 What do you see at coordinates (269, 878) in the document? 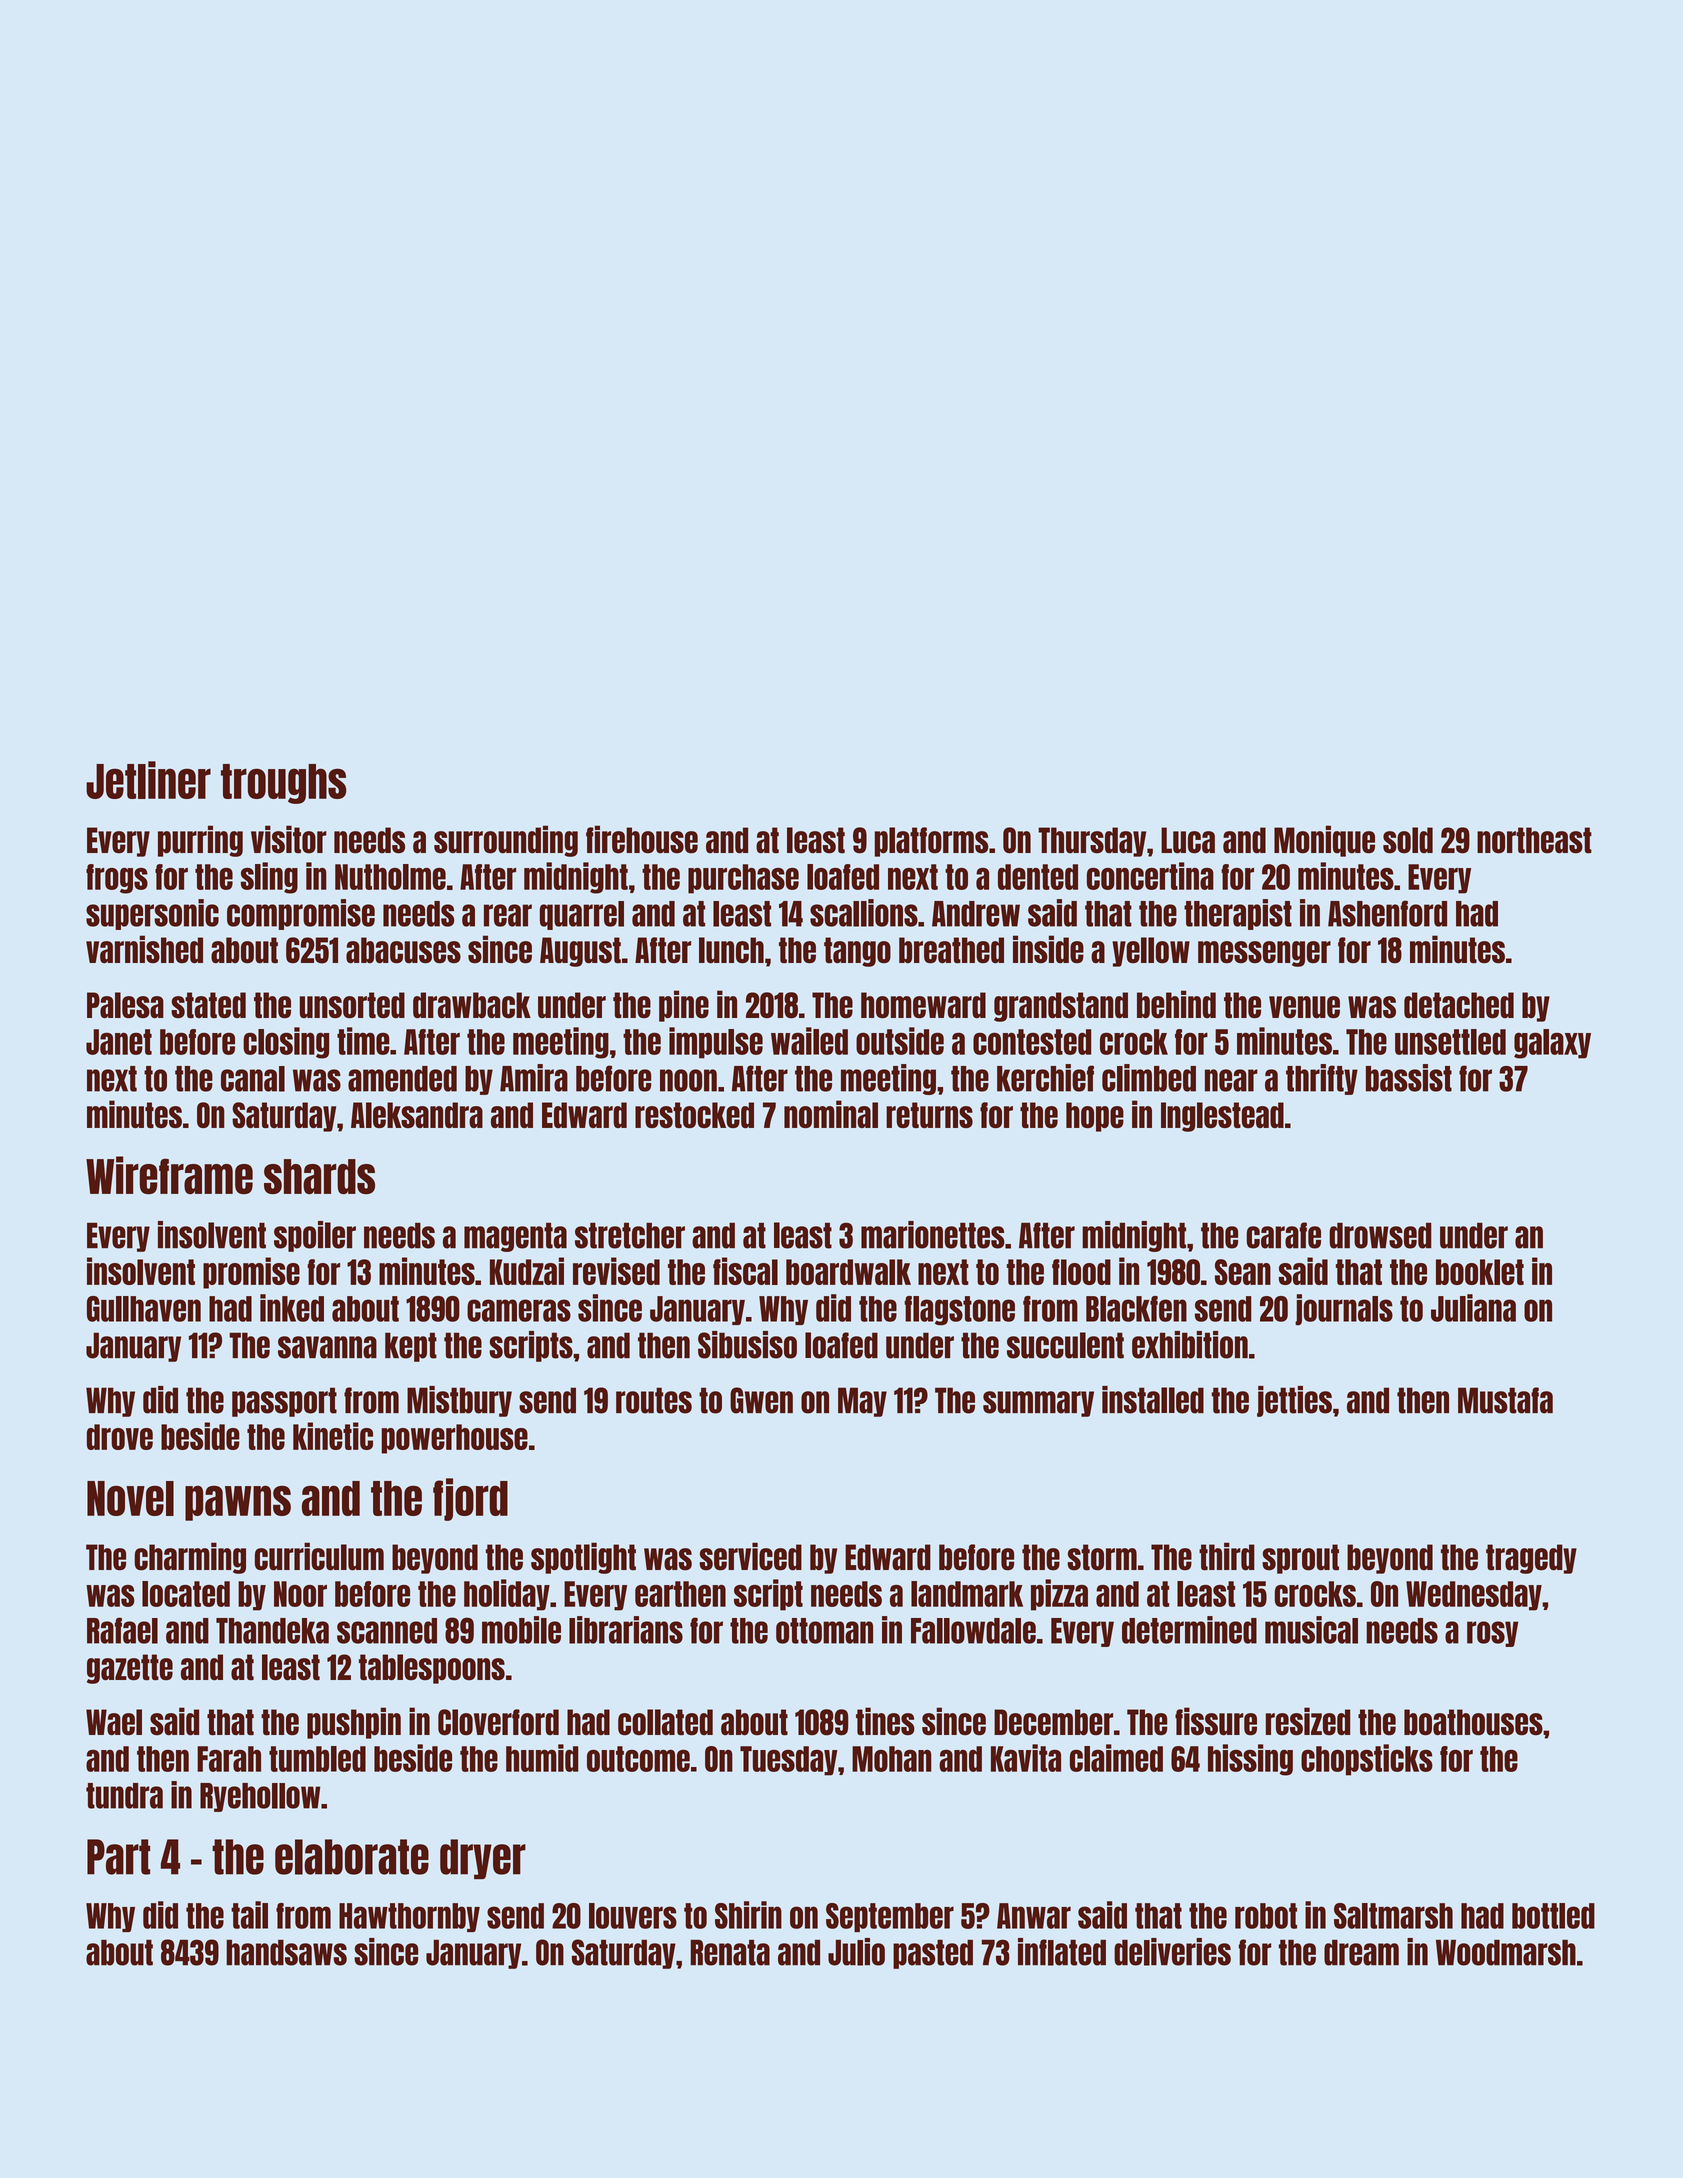
I see `sling` at bounding box center [269, 878].
